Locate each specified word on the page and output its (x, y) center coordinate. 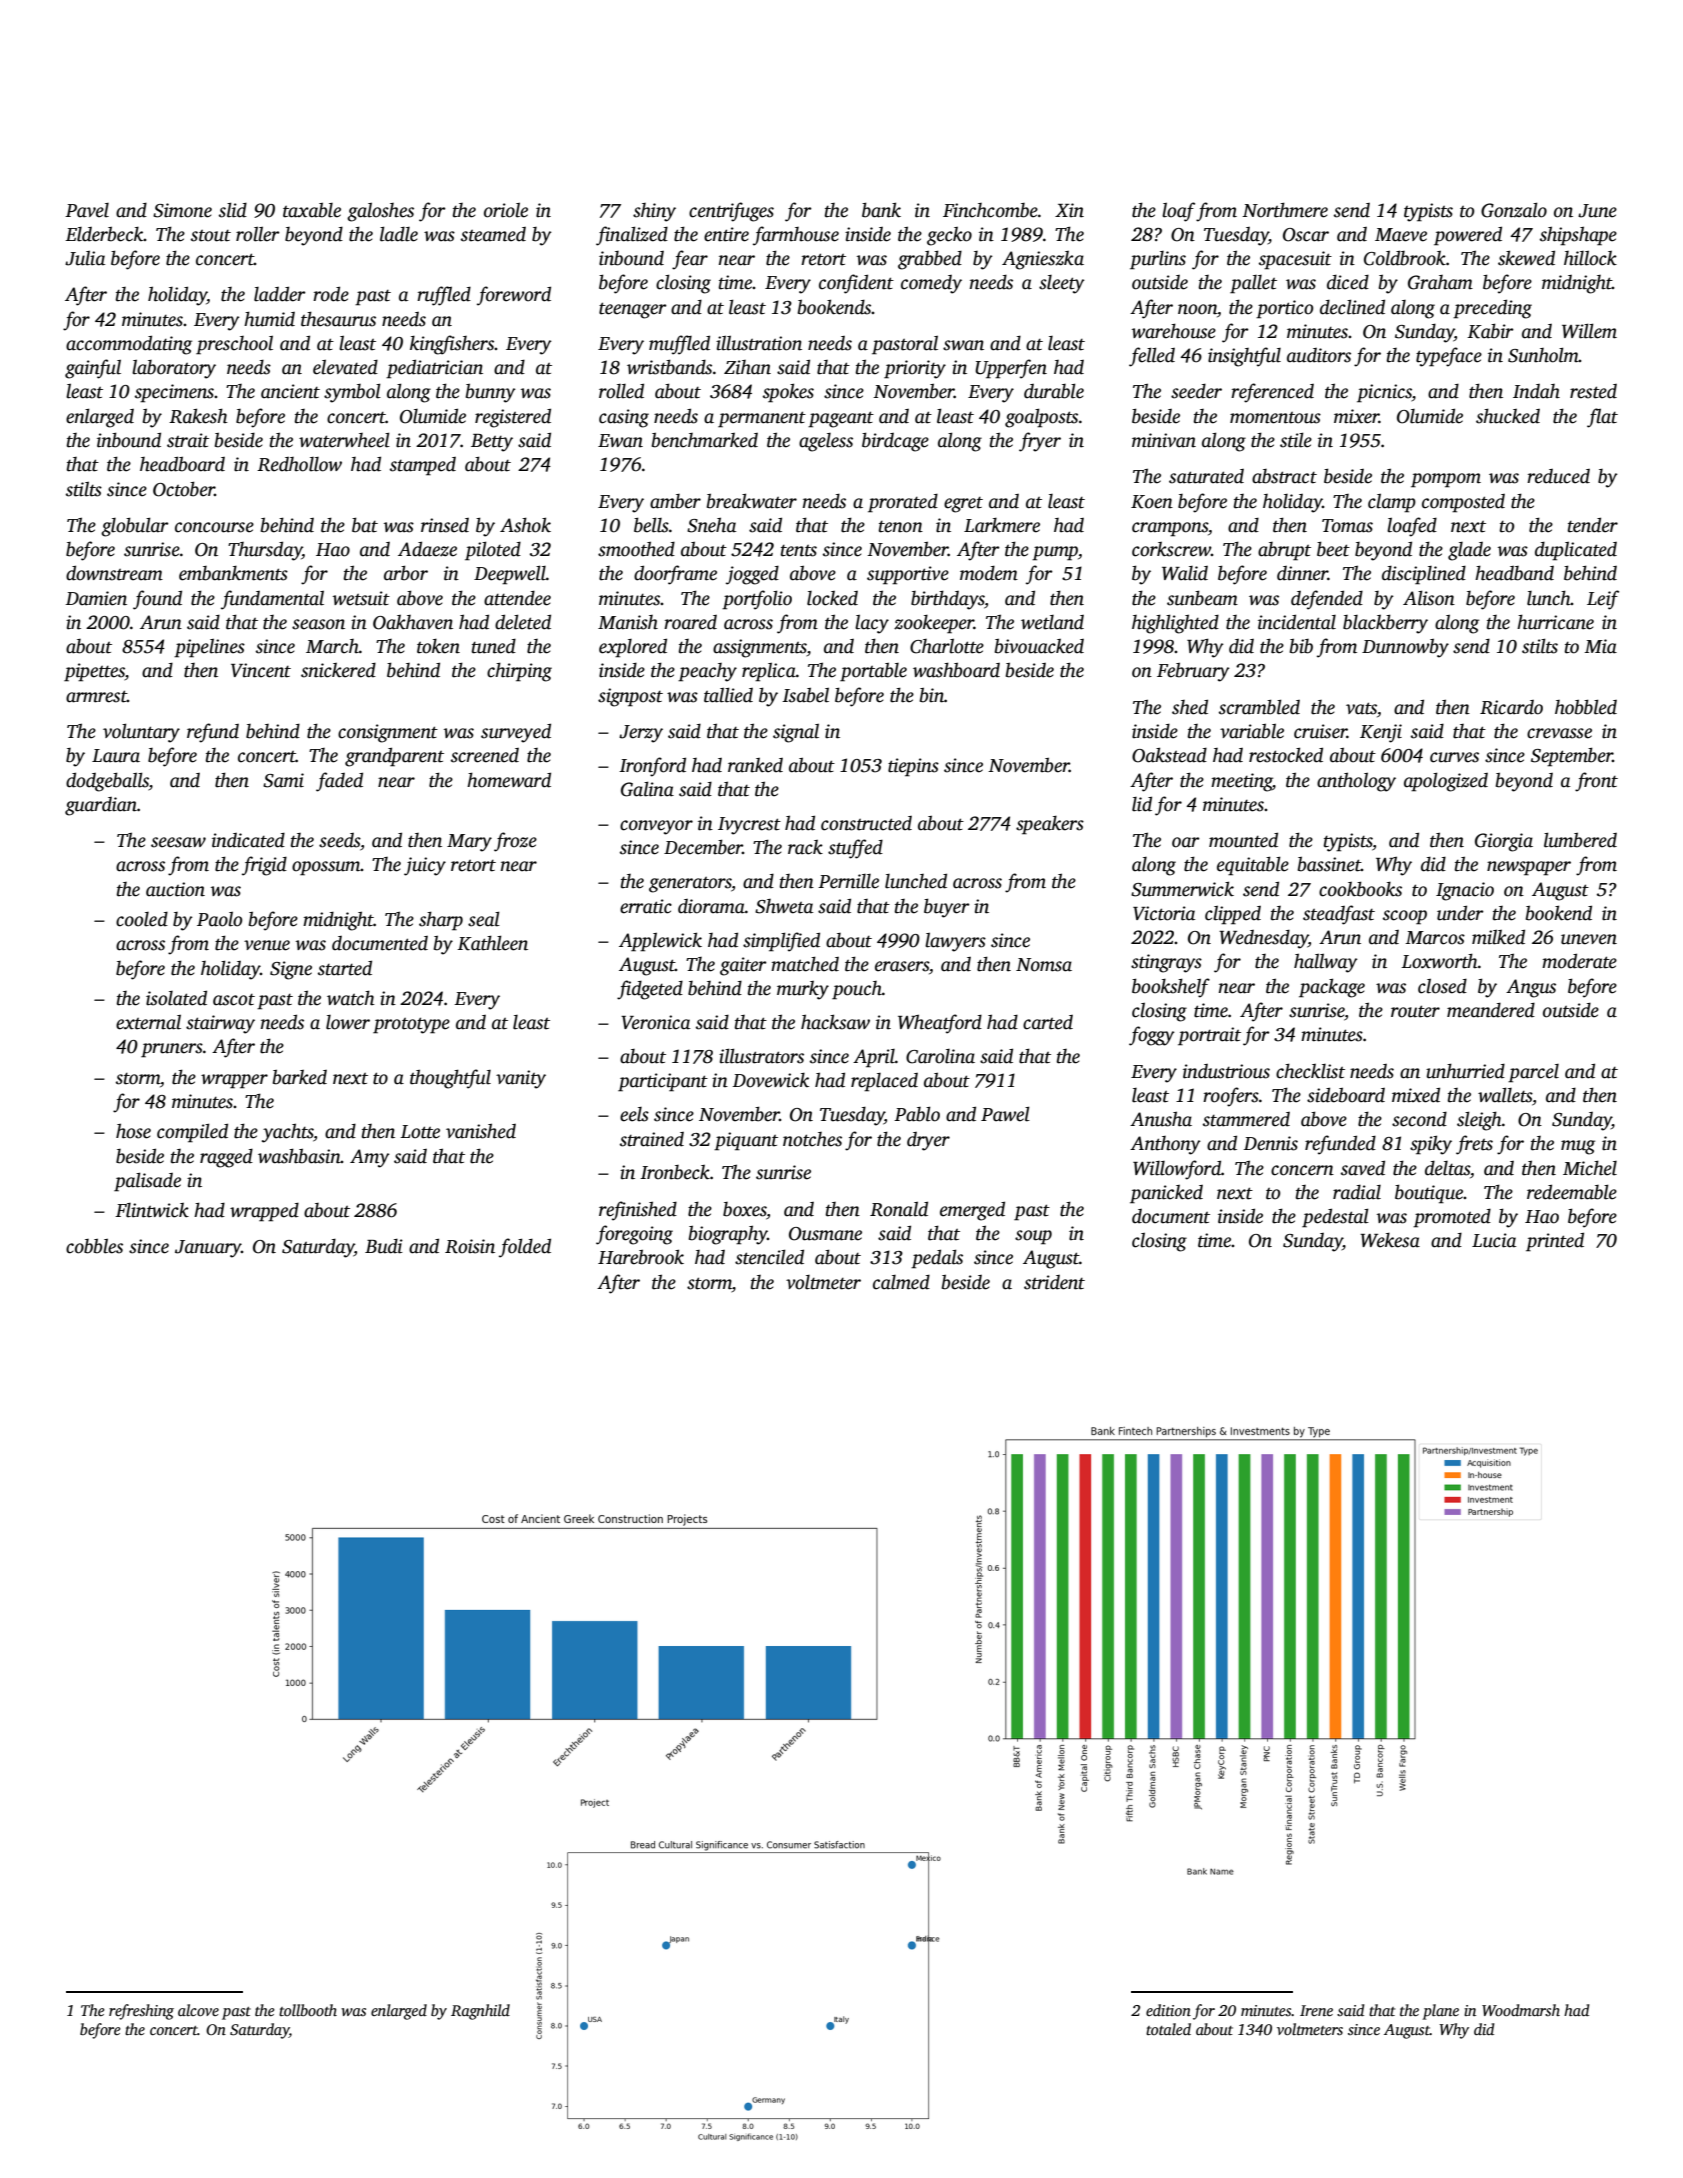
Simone (182, 210)
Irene (1316, 2010)
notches (812, 1139)
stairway (220, 1024)
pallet (1253, 284)
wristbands (669, 367)
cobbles (94, 1246)
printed (1555, 1242)
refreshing (141, 2012)
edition (1168, 2010)
